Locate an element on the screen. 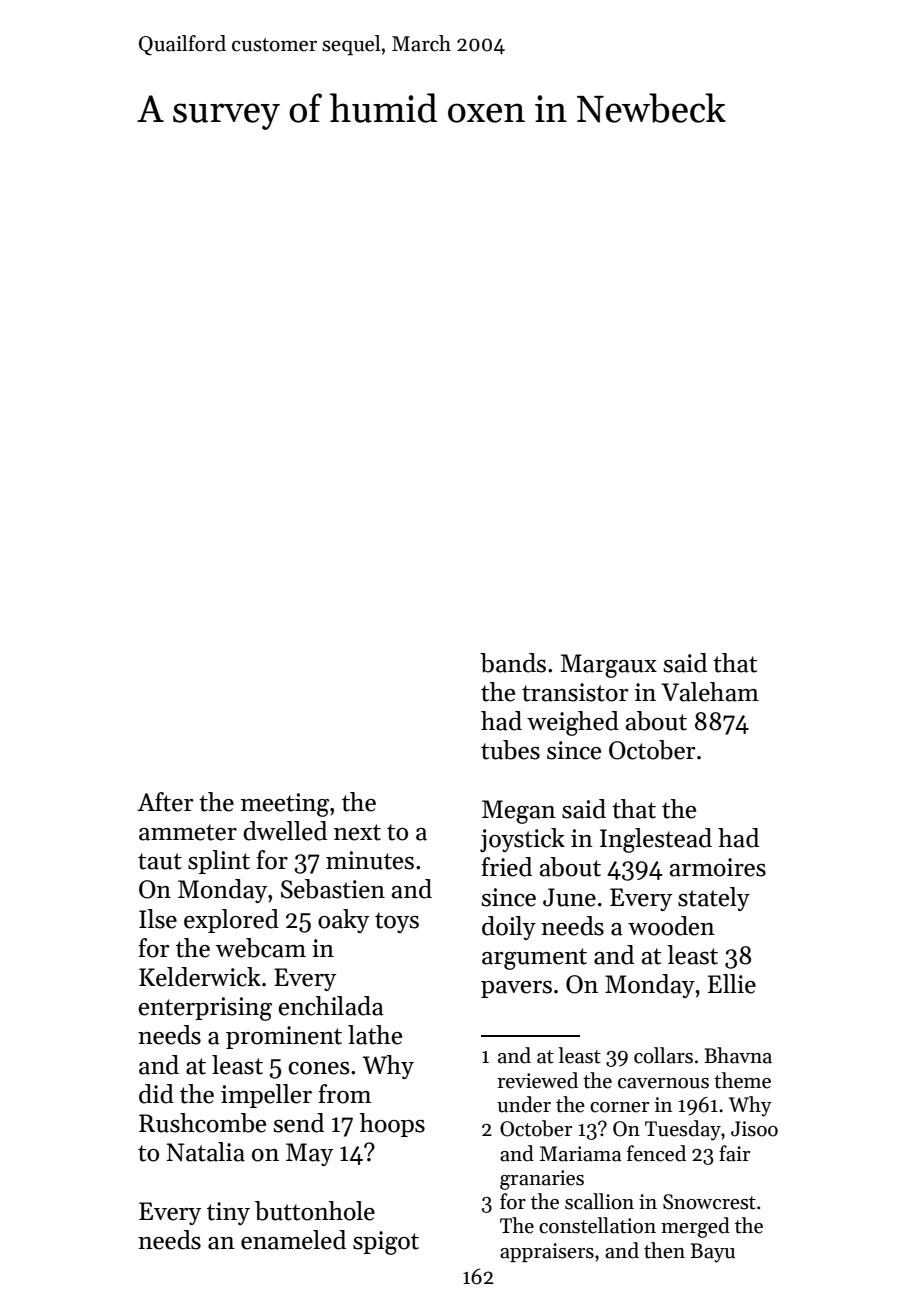  toys is located at coordinates (397, 922).
